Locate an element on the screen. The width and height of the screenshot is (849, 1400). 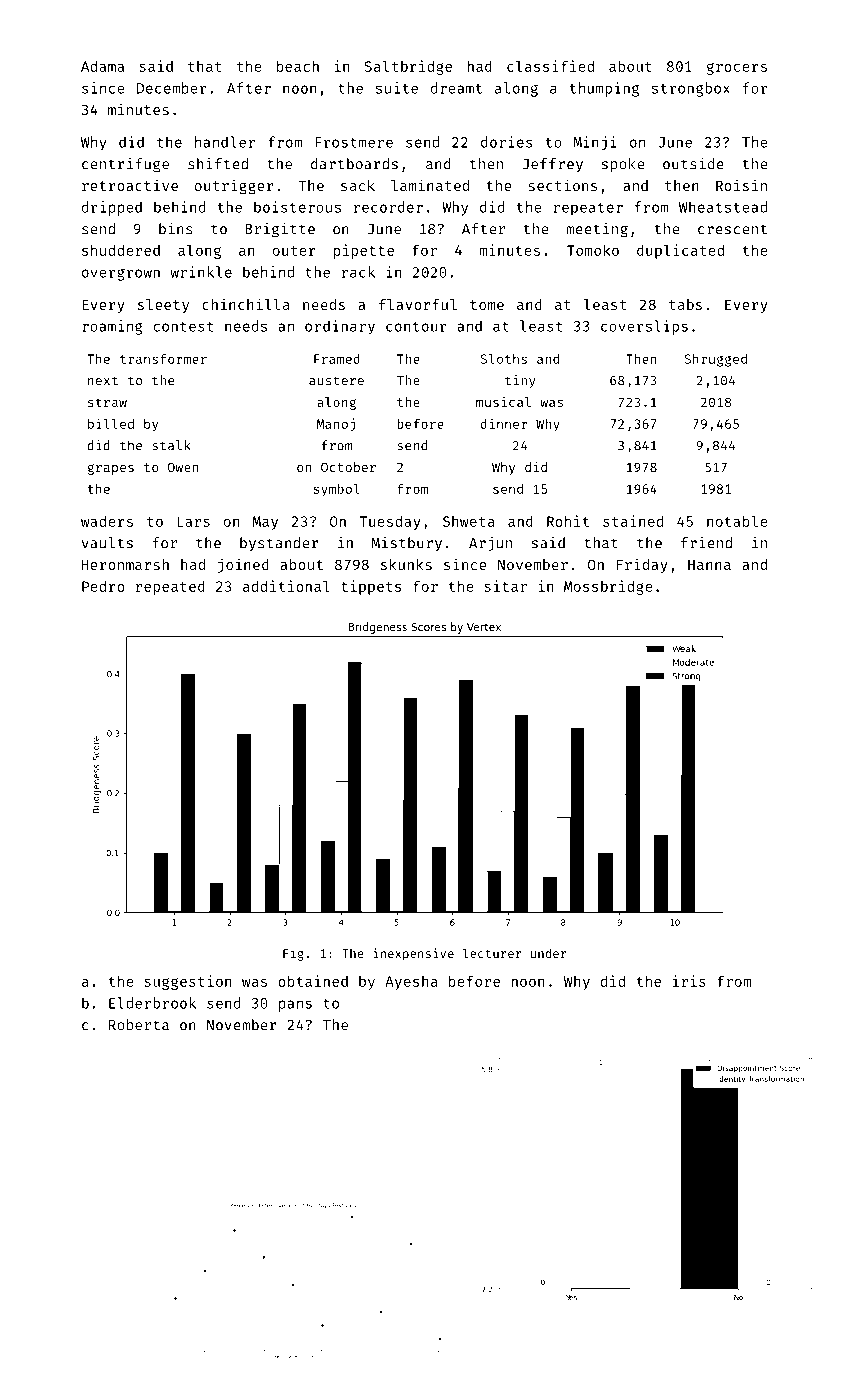
Saltbridge is located at coordinates (408, 67).
